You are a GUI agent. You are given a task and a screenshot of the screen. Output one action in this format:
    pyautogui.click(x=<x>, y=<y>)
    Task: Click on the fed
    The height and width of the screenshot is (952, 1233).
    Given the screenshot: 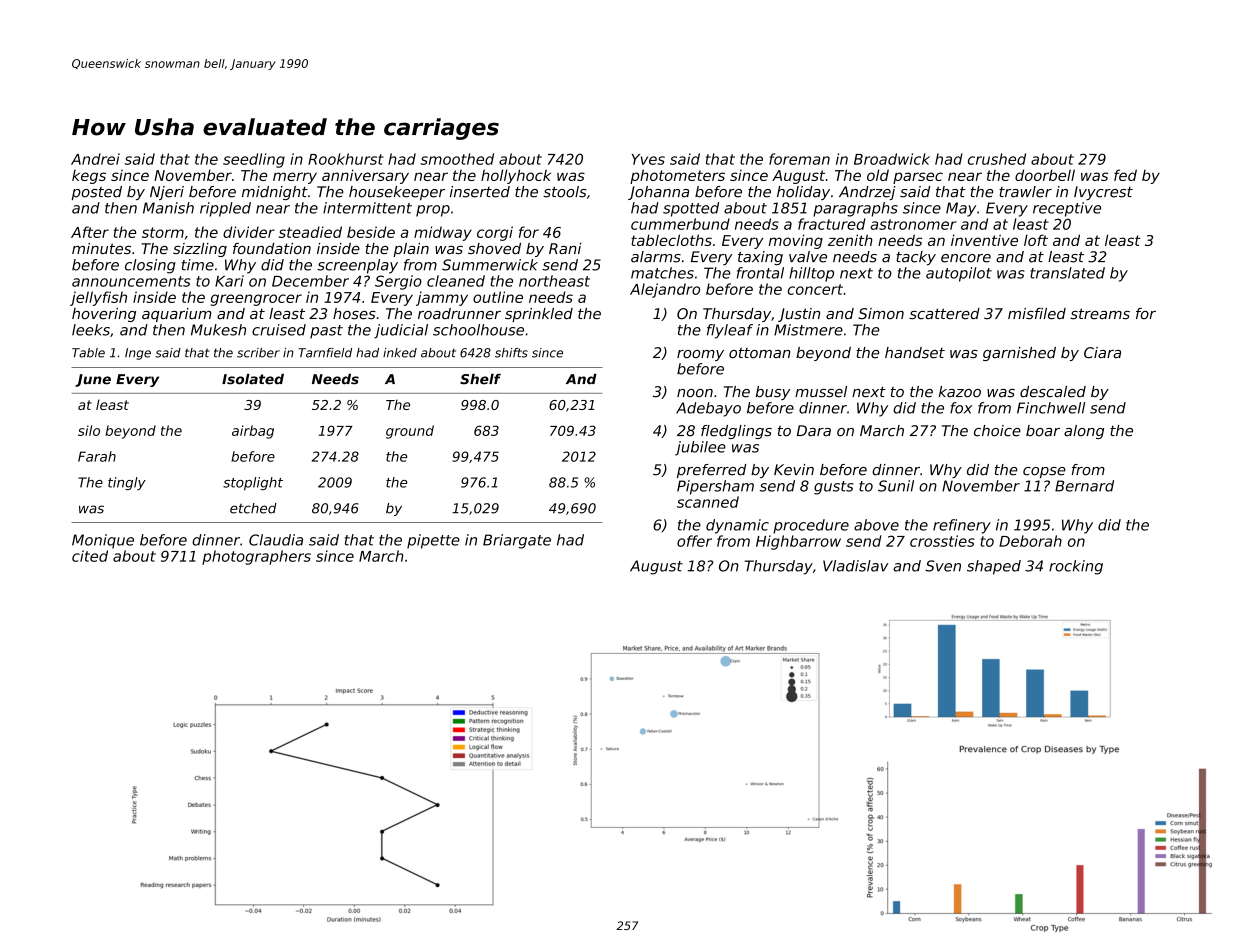 What is the action you would take?
    pyautogui.click(x=1125, y=175)
